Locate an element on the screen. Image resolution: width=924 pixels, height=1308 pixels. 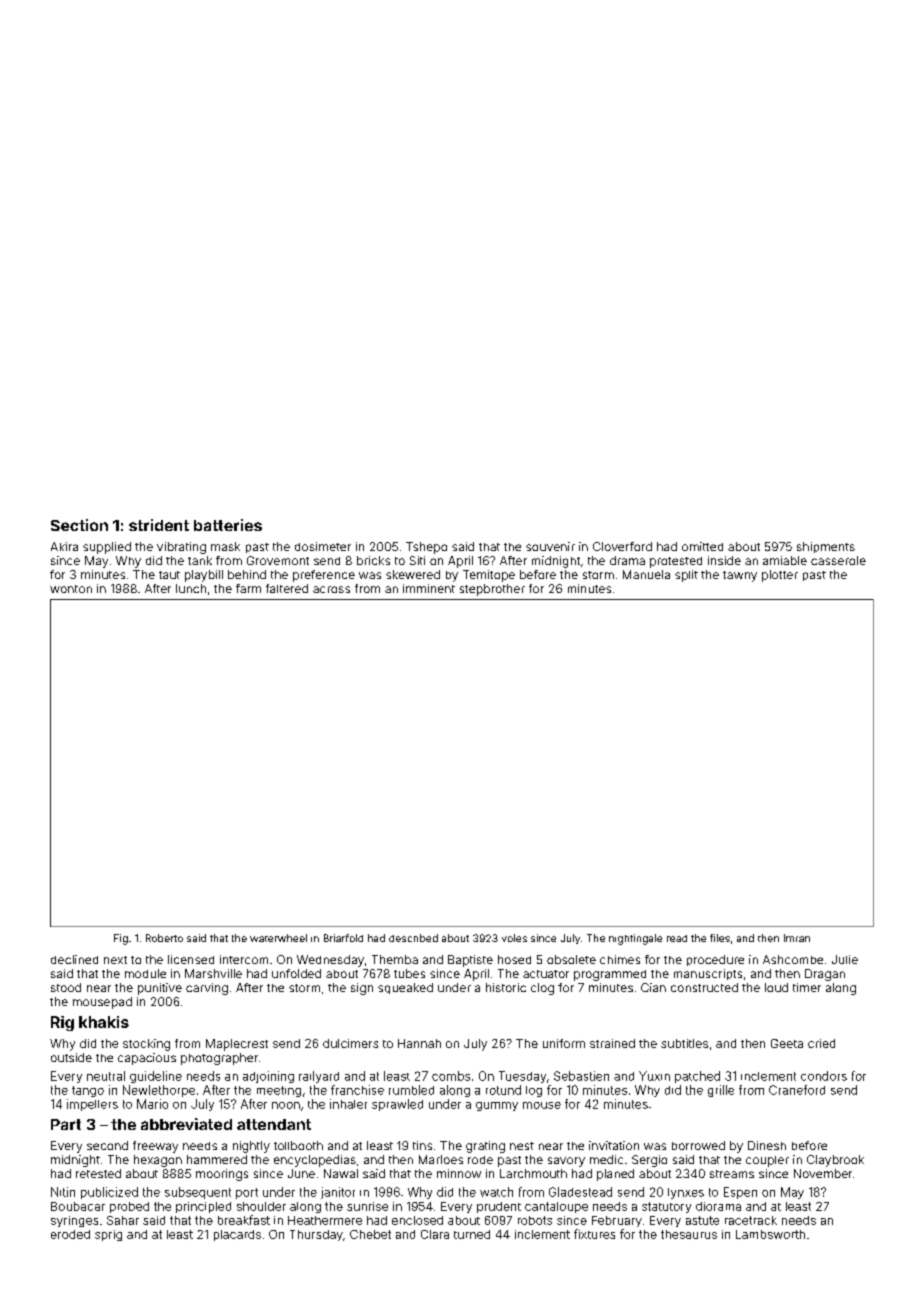
supplied is located at coordinates (107, 548).
